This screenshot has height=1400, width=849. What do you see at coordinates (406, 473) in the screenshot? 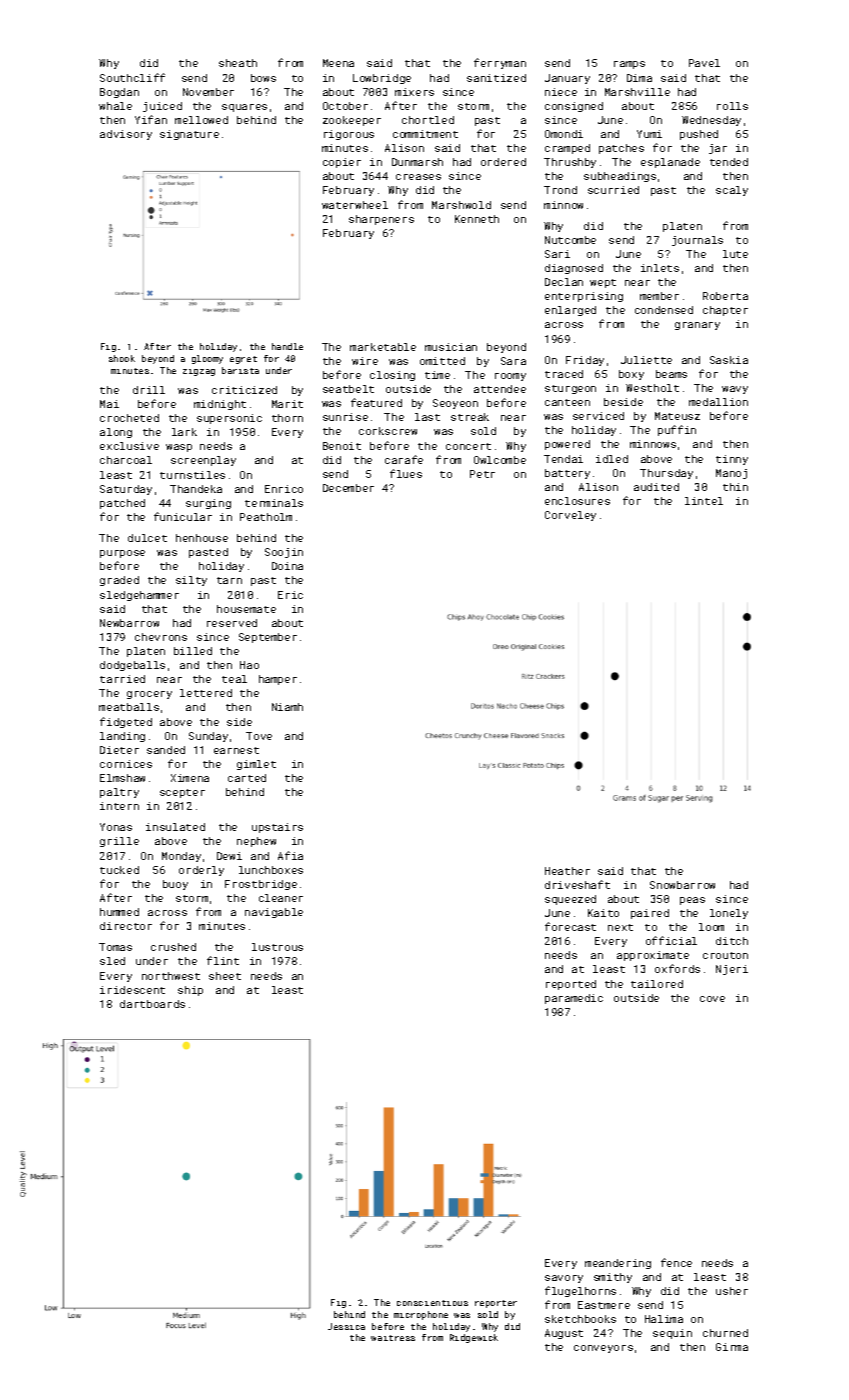
I see `flues` at bounding box center [406, 473].
